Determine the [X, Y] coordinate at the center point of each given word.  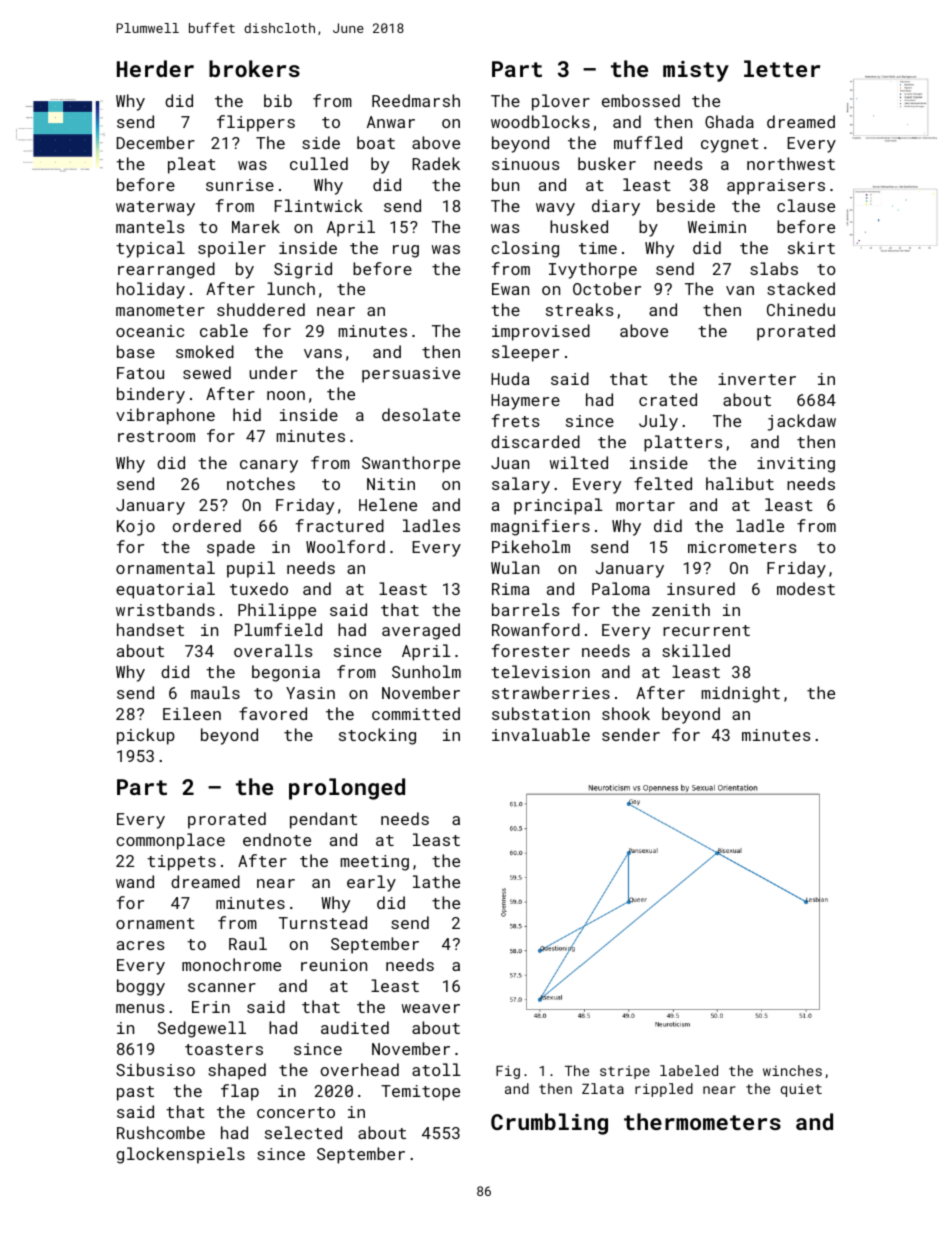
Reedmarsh [416, 100]
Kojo [136, 528]
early [371, 883]
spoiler [232, 249]
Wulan [515, 567]
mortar [645, 505]
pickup [146, 736]
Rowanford [536, 629]
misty [696, 71]
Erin [211, 1007]
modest [806, 588]
